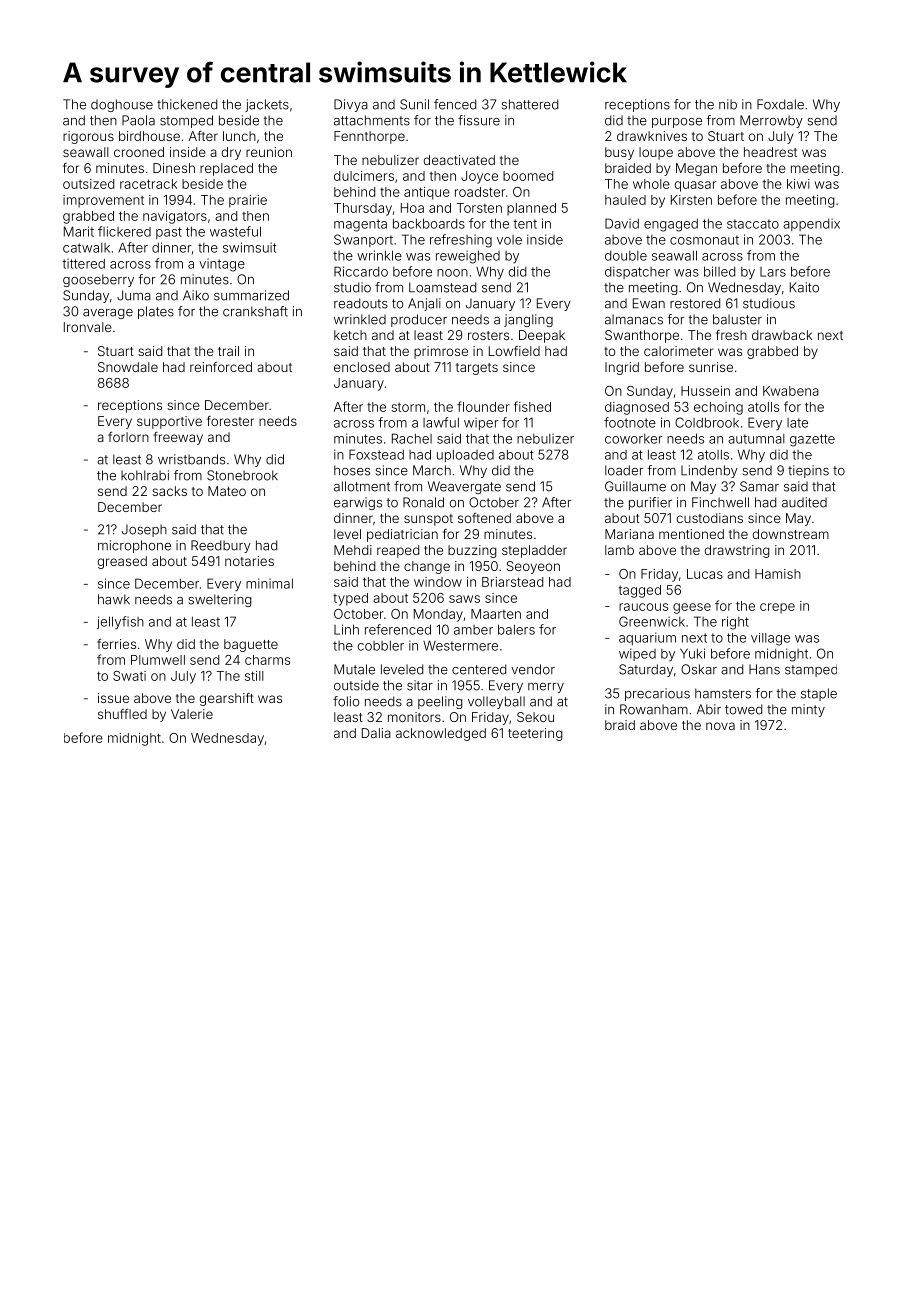 This document has height=1316, width=908. Describe the element at coordinates (351, 105) in the document. I see `Divya` at that location.
